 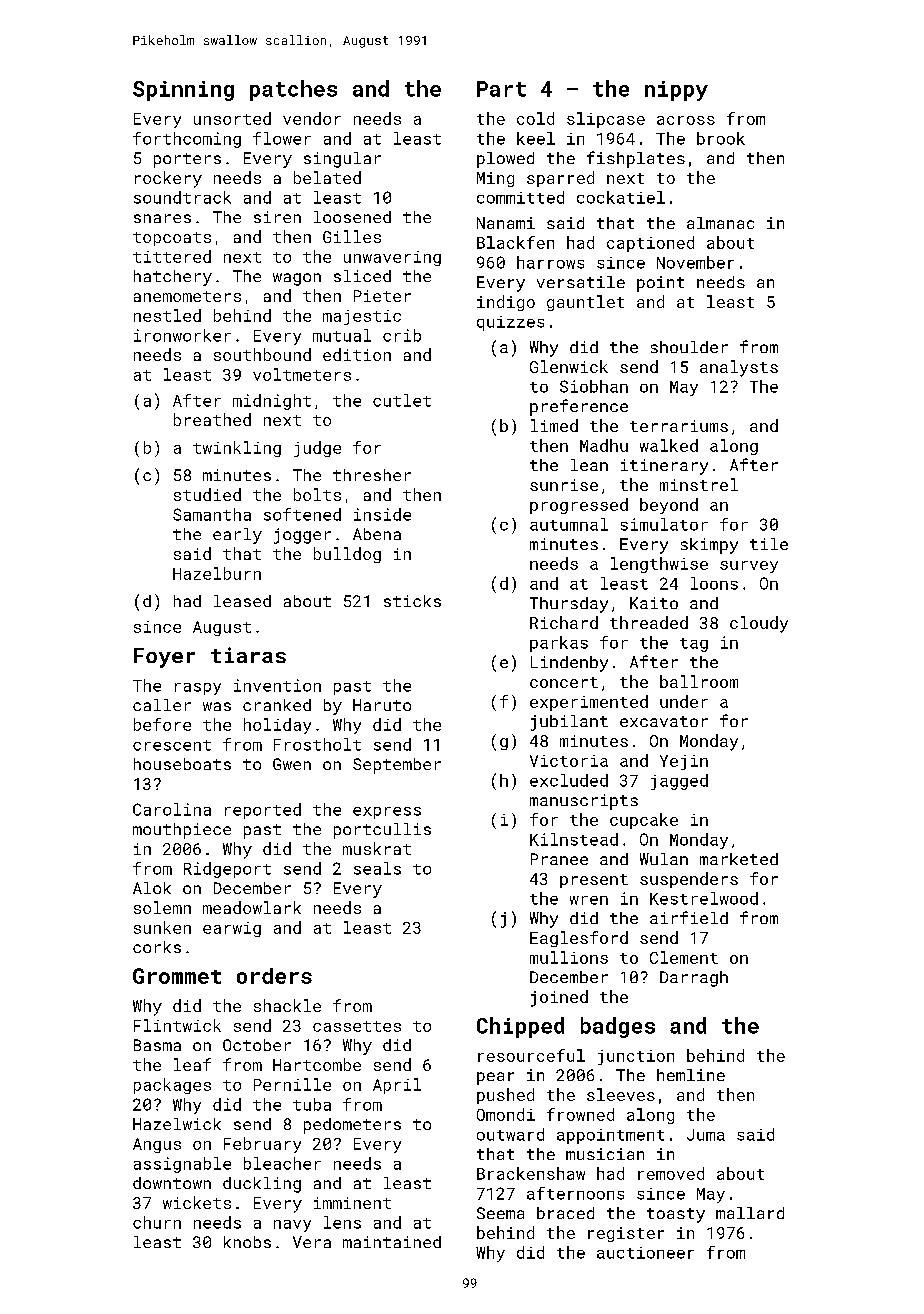 I want to click on auctioneer, so click(x=645, y=1253).
